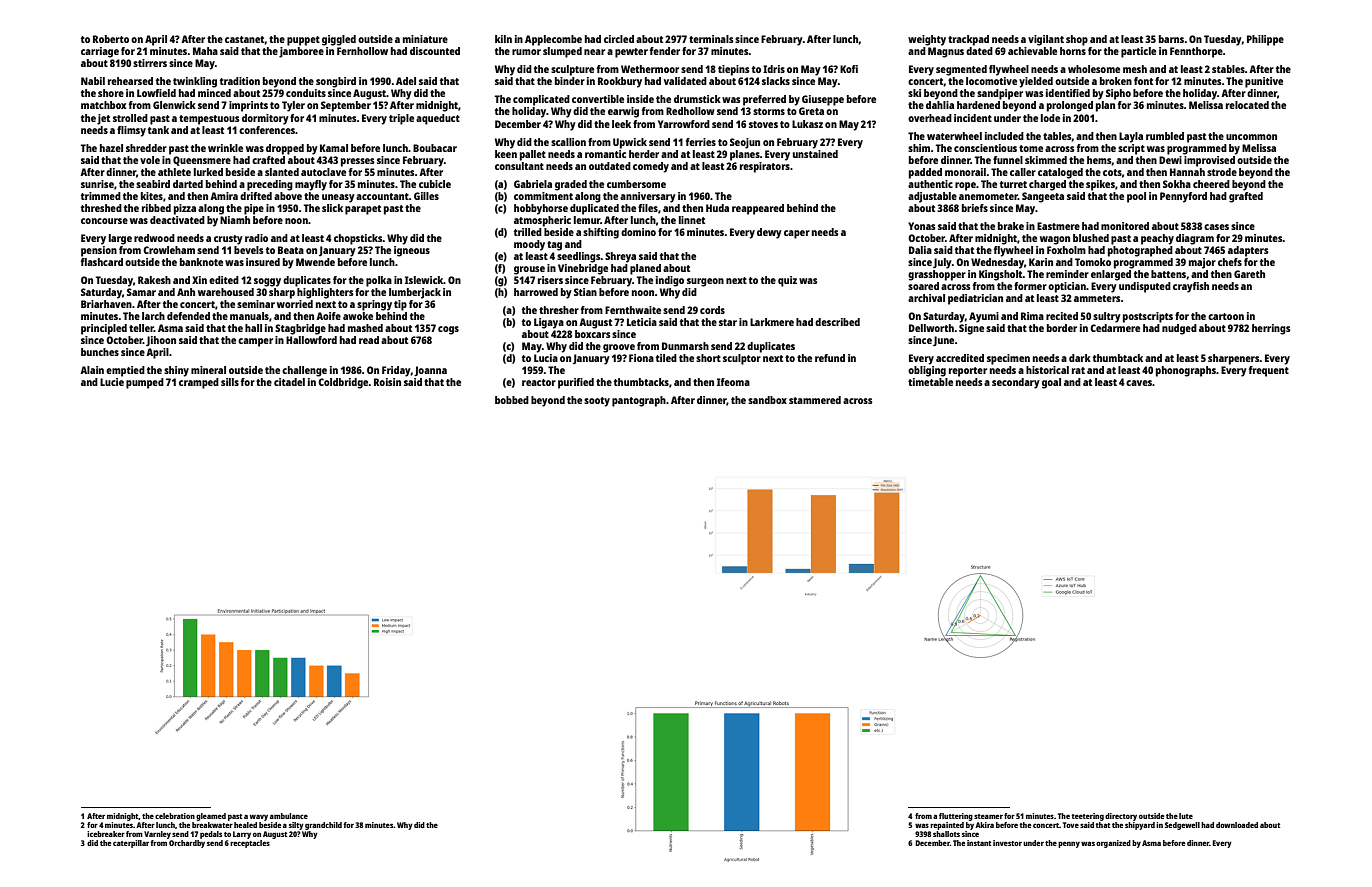 This screenshot has width=1372, height=887. What do you see at coordinates (1265, 40) in the screenshot?
I see `Philippe` at bounding box center [1265, 40].
